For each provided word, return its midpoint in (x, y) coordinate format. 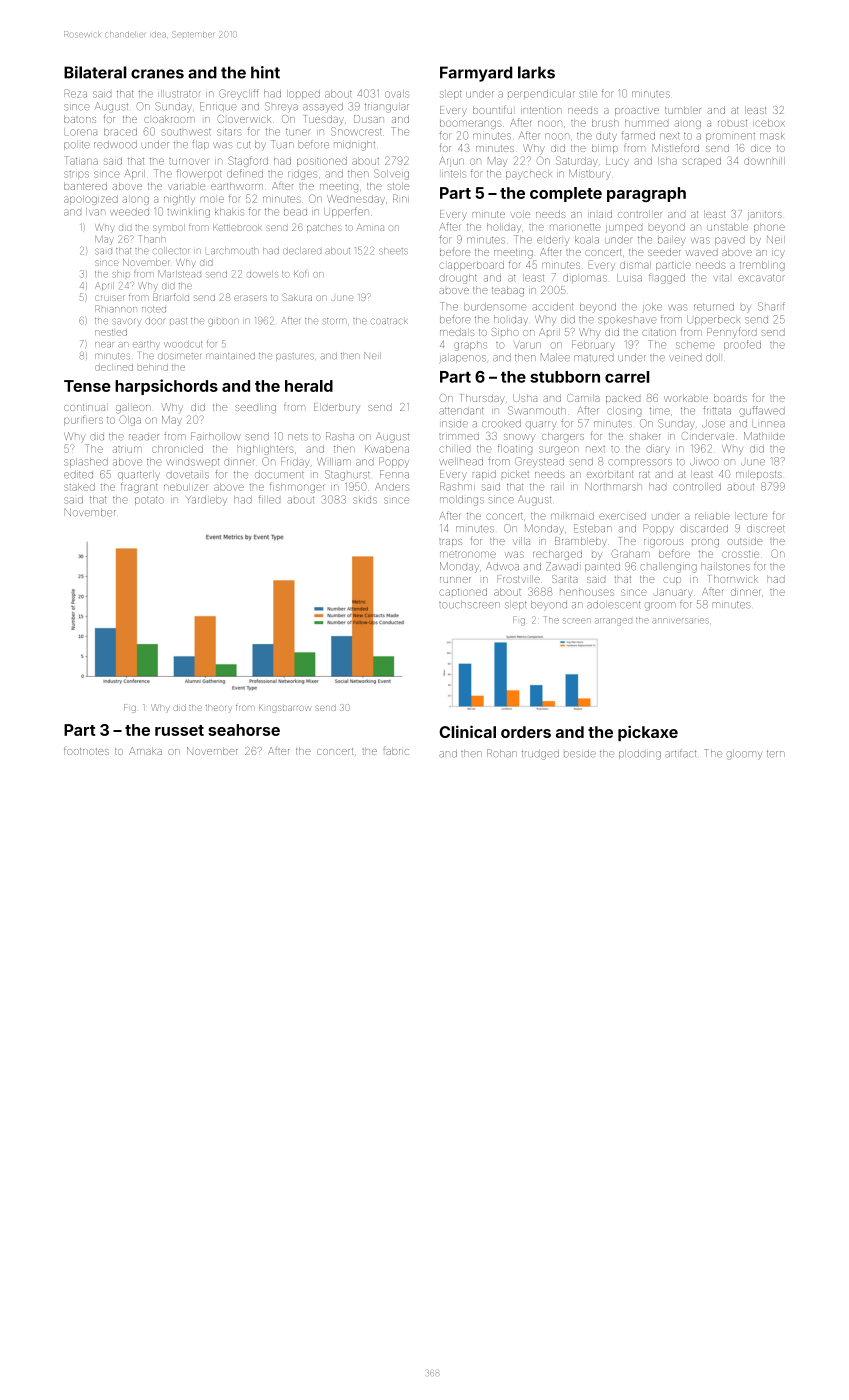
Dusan (369, 119)
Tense (87, 386)
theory (218, 709)
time (660, 411)
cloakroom (169, 119)
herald (309, 386)
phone (769, 228)
